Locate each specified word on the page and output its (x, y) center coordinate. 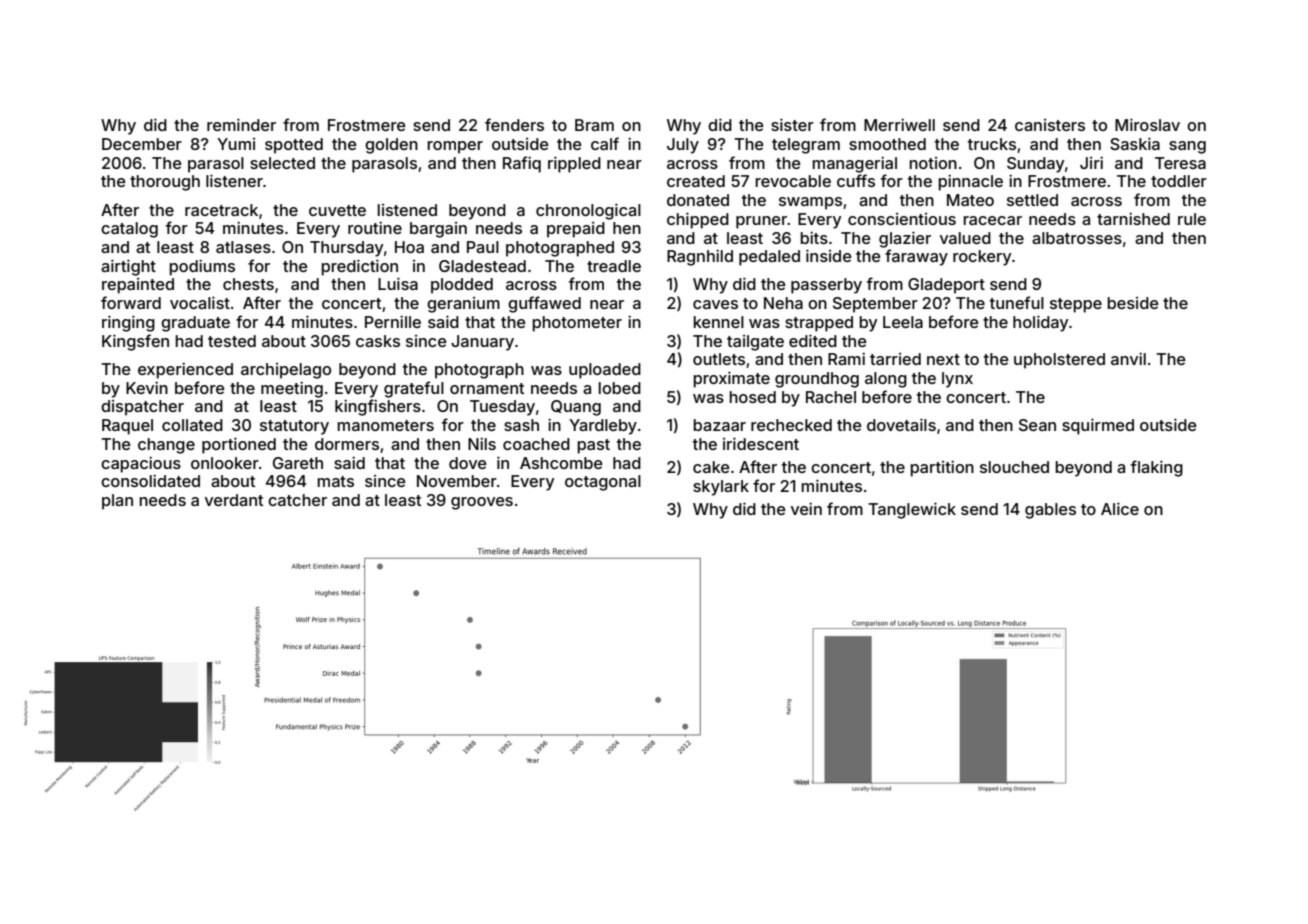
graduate (195, 324)
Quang (576, 408)
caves (715, 304)
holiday (1040, 323)
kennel (718, 322)
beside (1133, 303)
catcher (297, 500)
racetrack (221, 210)
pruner (761, 222)
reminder (241, 124)
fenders (514, 124)
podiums (202, 267)
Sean (1037, 425)
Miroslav (1147, 124)
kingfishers (378, 407)
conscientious (902, 219)
